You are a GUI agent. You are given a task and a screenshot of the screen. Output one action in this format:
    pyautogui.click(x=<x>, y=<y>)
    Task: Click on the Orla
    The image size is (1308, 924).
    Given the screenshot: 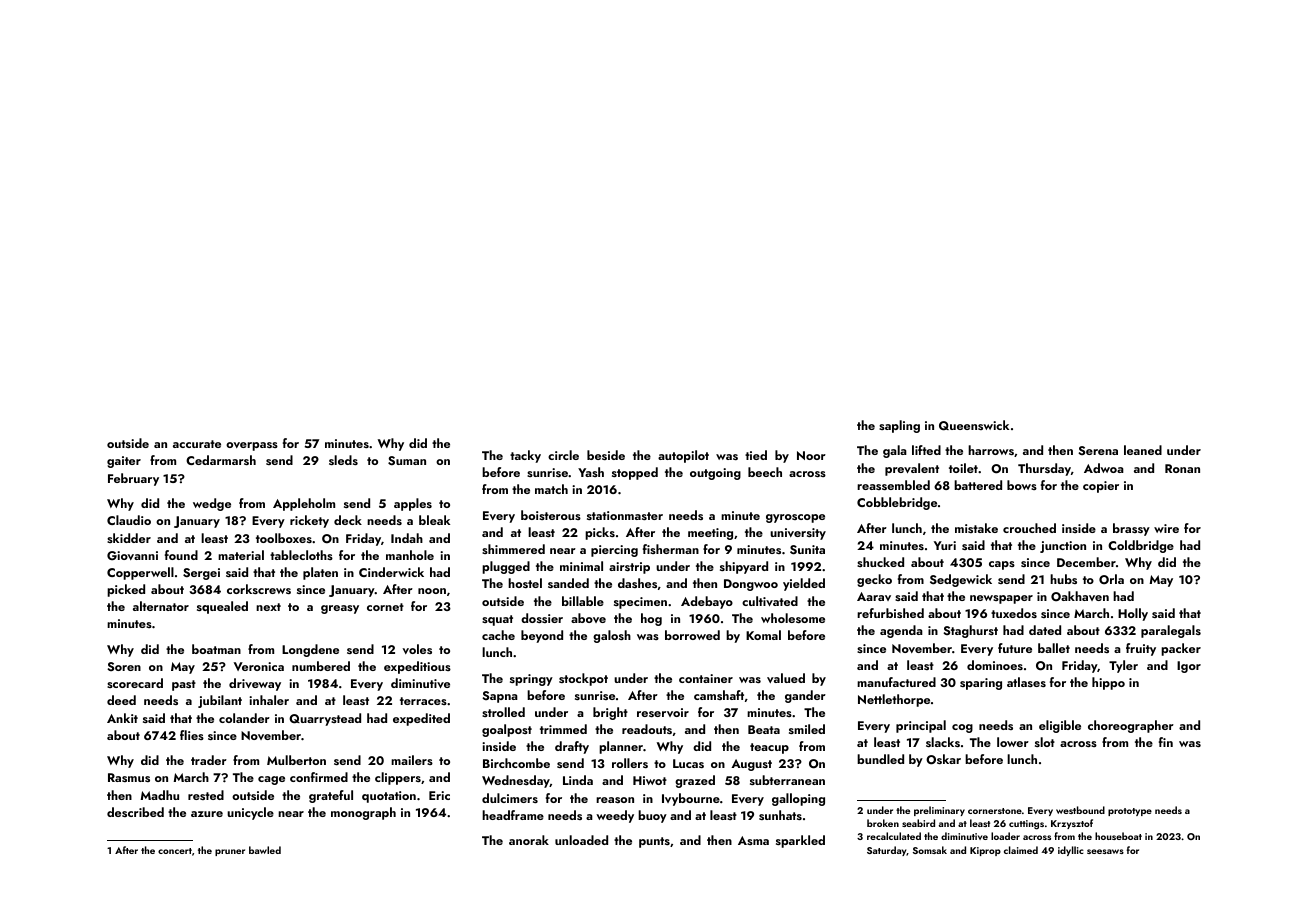 What is the action you would take?
    pyautogui.click(x=1111, y=579)
